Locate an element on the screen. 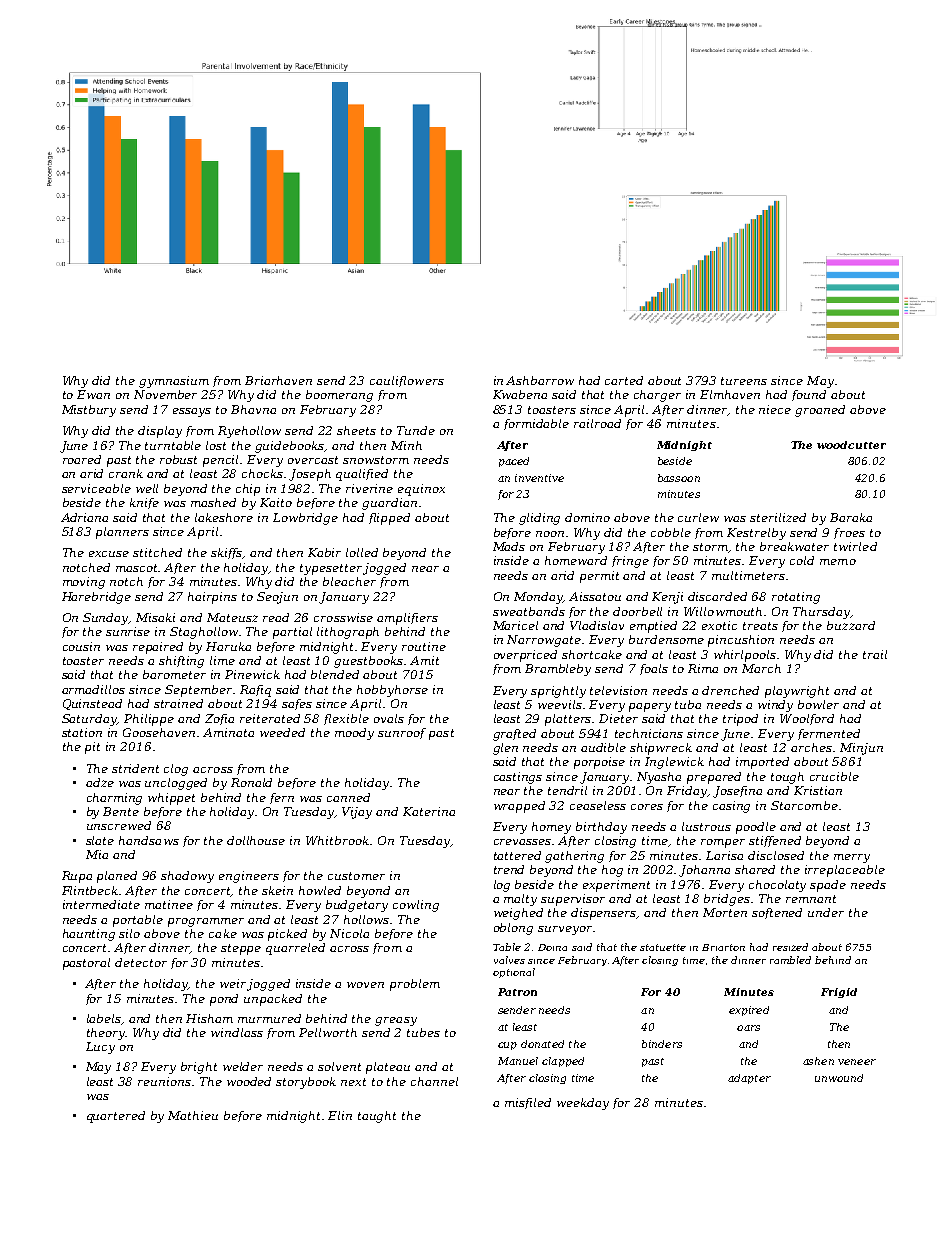  Hisham is located at coordinates (209, 1018).
